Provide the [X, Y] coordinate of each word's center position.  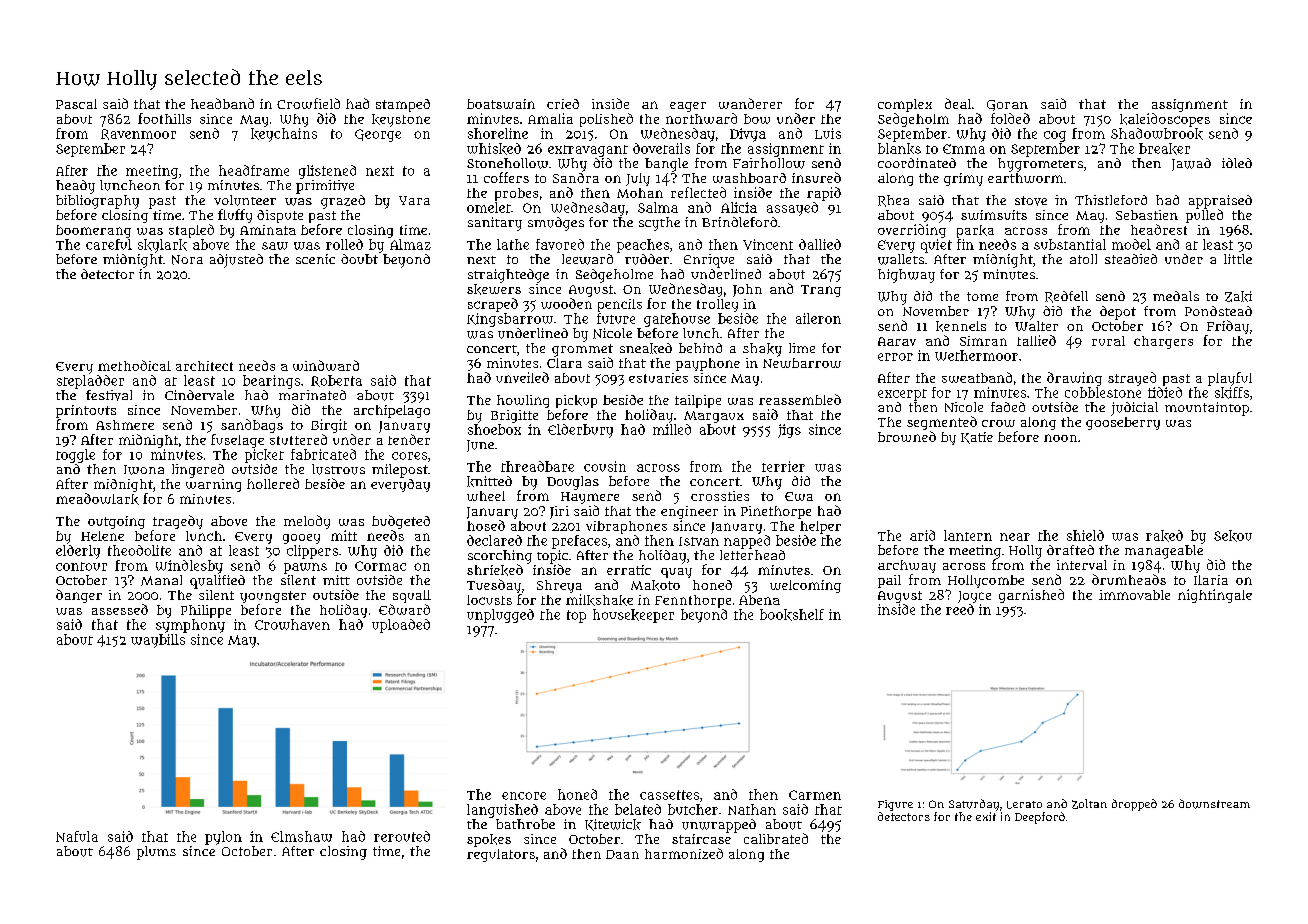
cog [1055, 136]
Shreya [559, 586]
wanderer [750, 103]
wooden [566, 303]
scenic [315, 259]
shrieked [495, 570]
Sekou [1233, 536]
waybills [158, 641]
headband [222, 103]
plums [156, 853]
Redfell [1066, 297]
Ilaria [1211, 580]
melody [307, 522]
